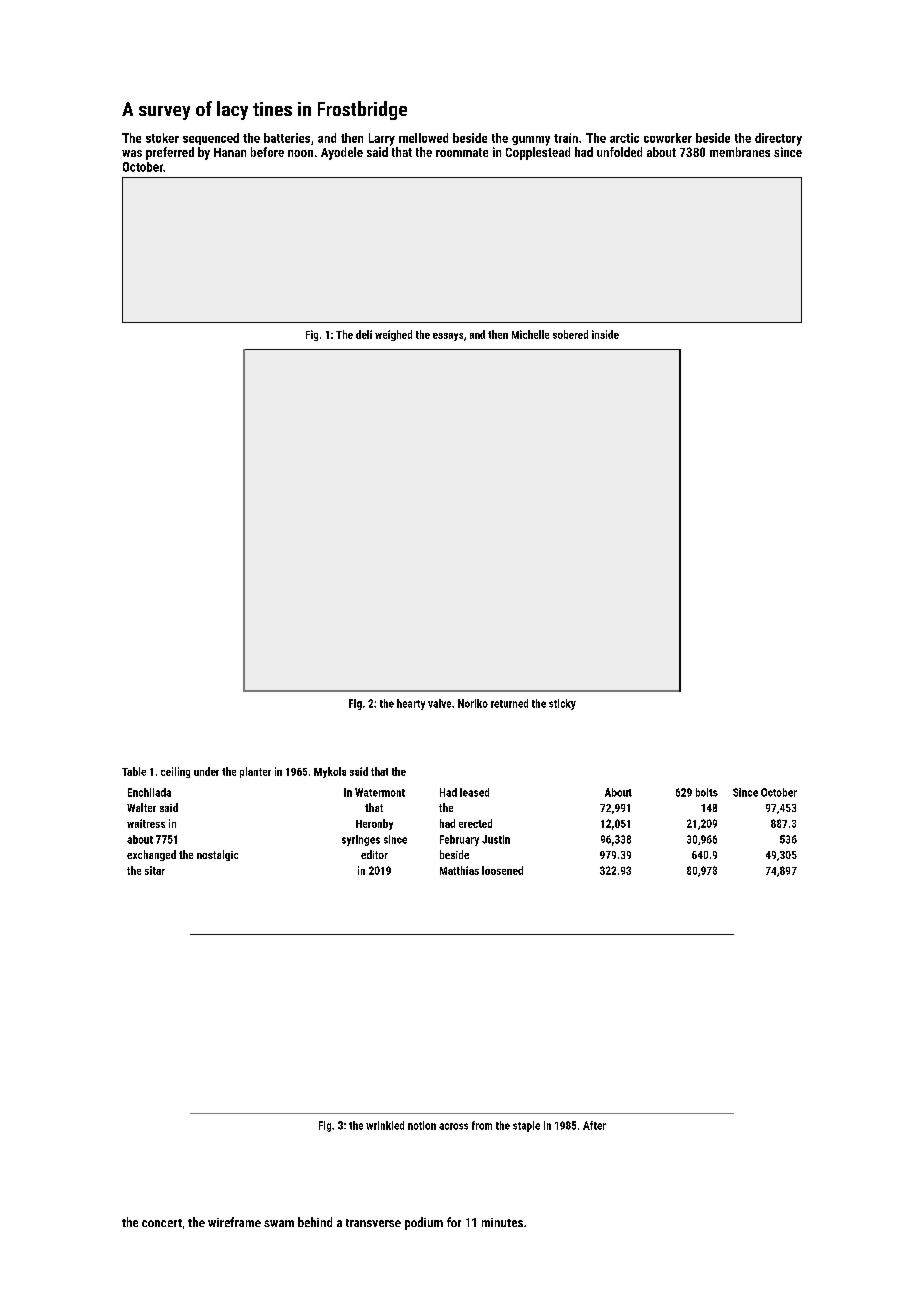 This document has height=1308, width=924. I want to click on deli, so click(364, 334).
